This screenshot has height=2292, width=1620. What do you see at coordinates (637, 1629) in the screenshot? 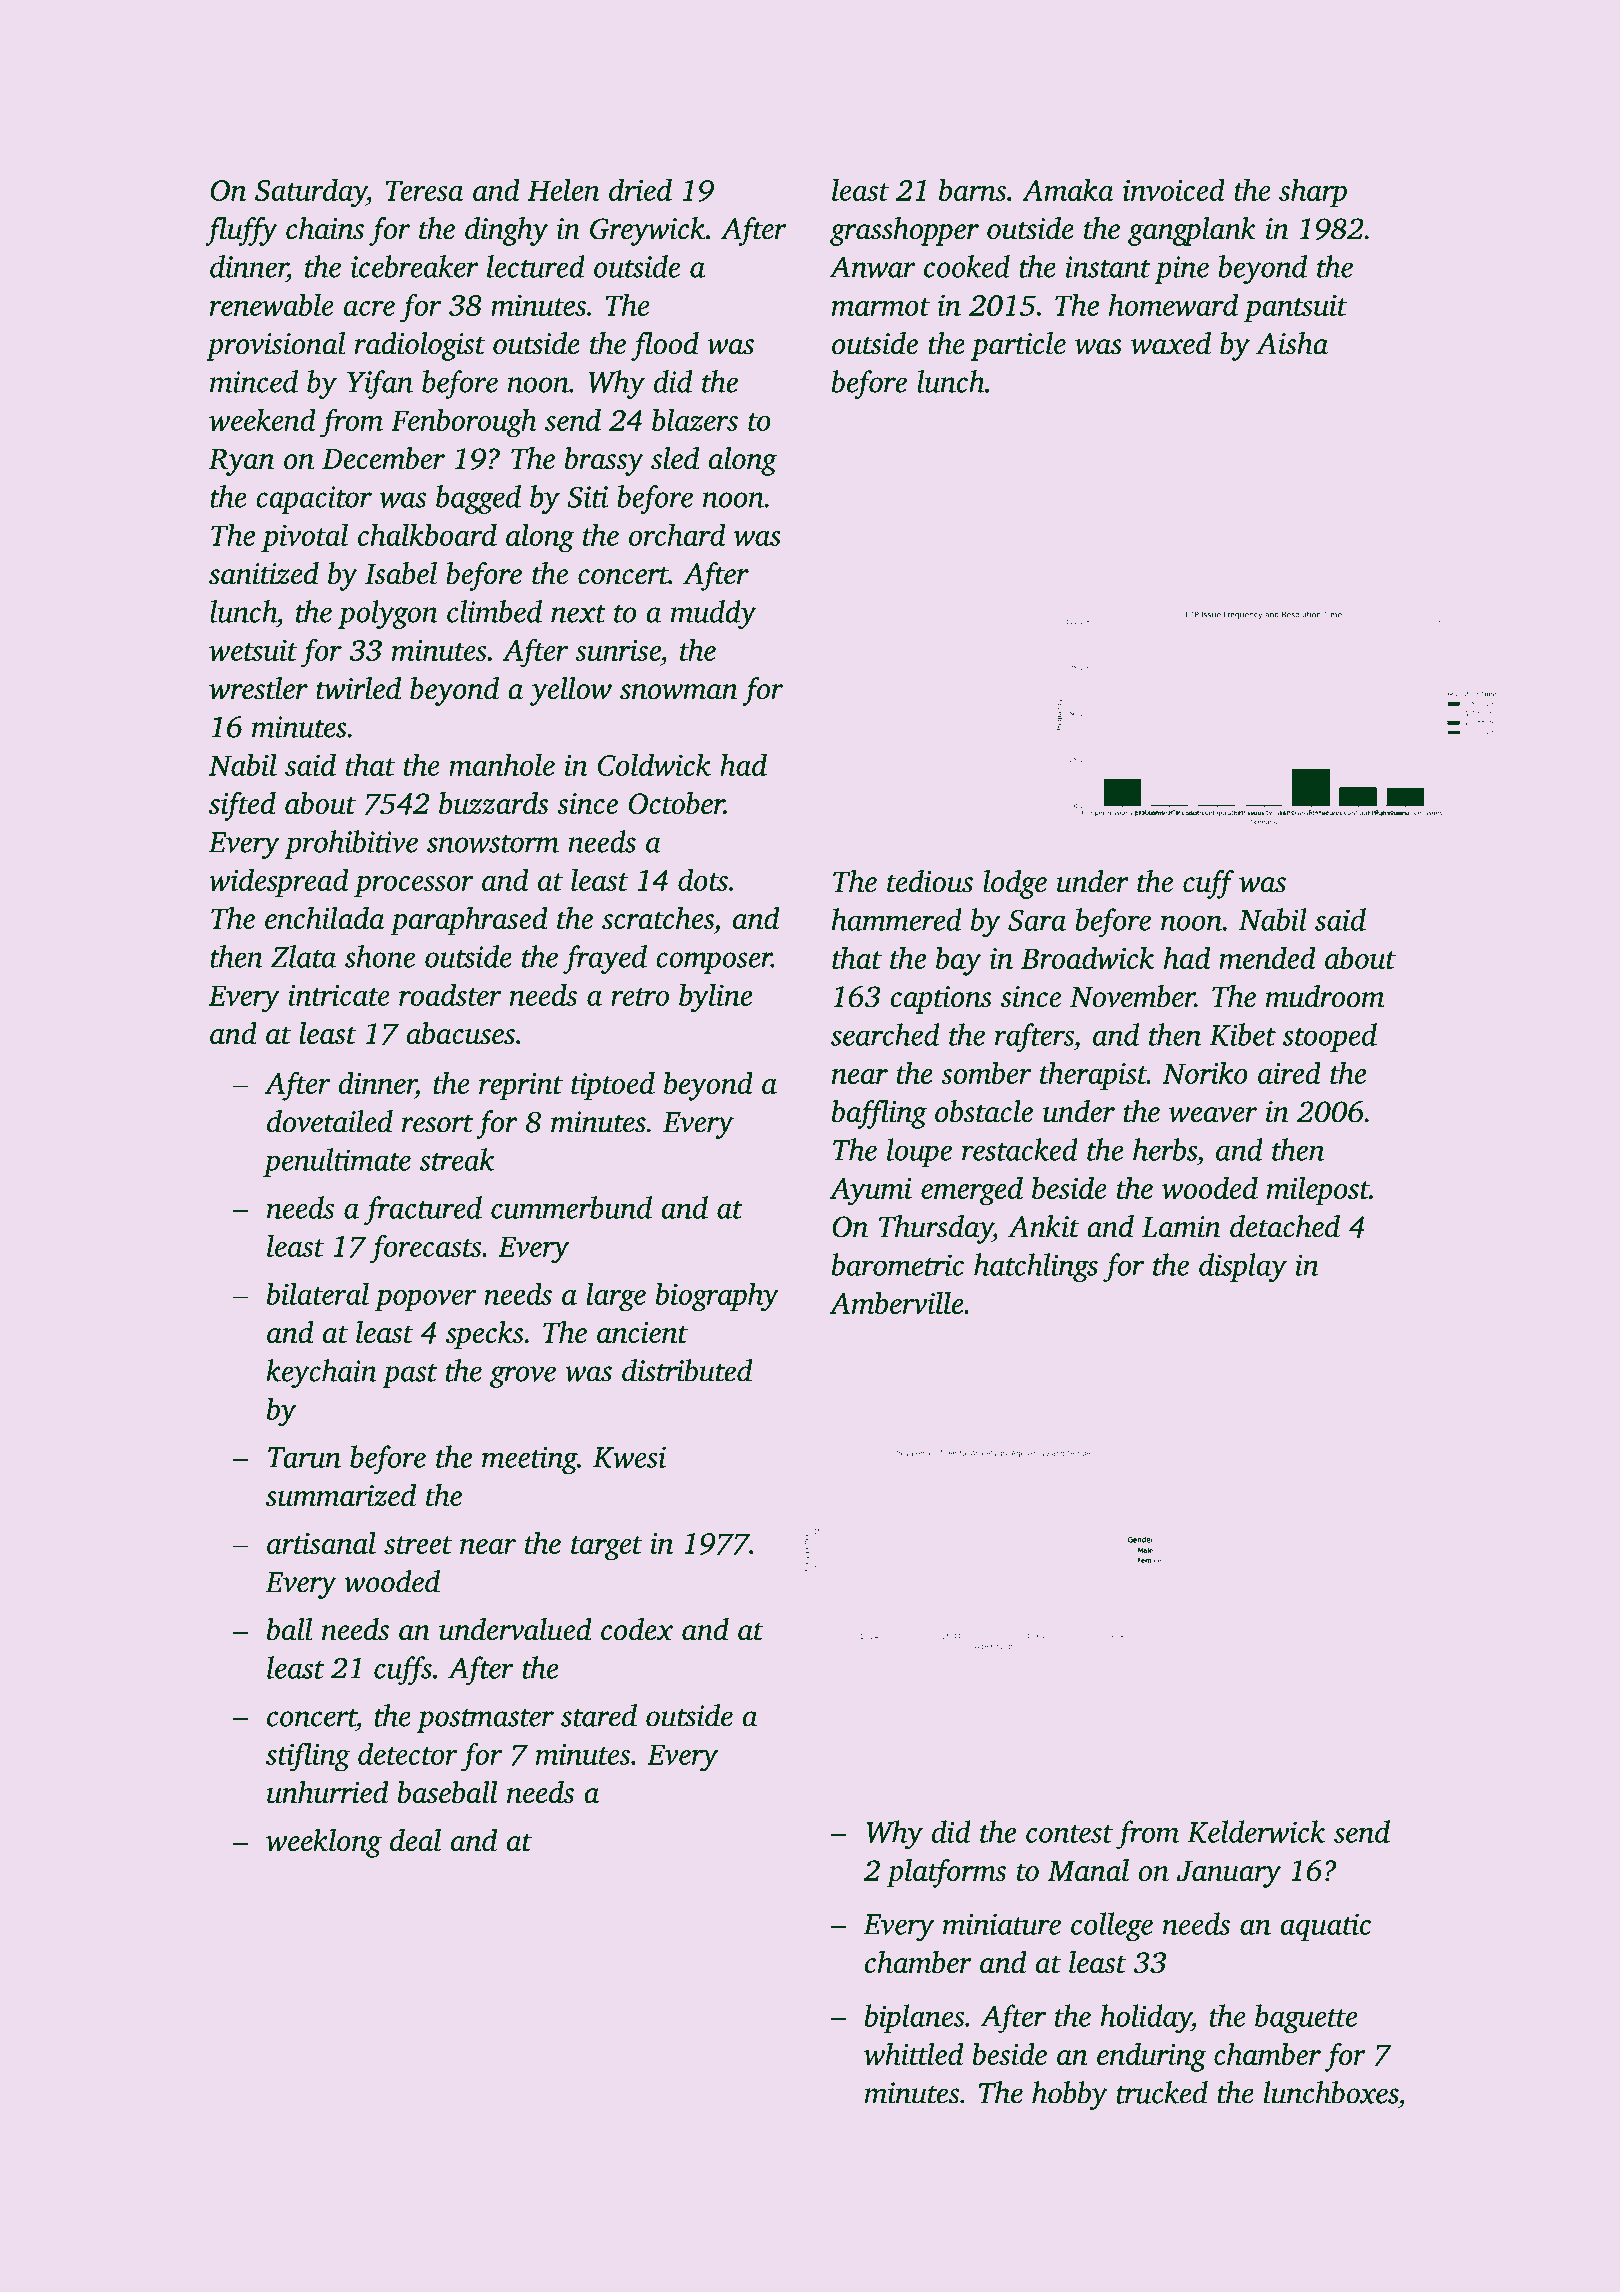
I see `codex` at bounding box center [637, 1629].
